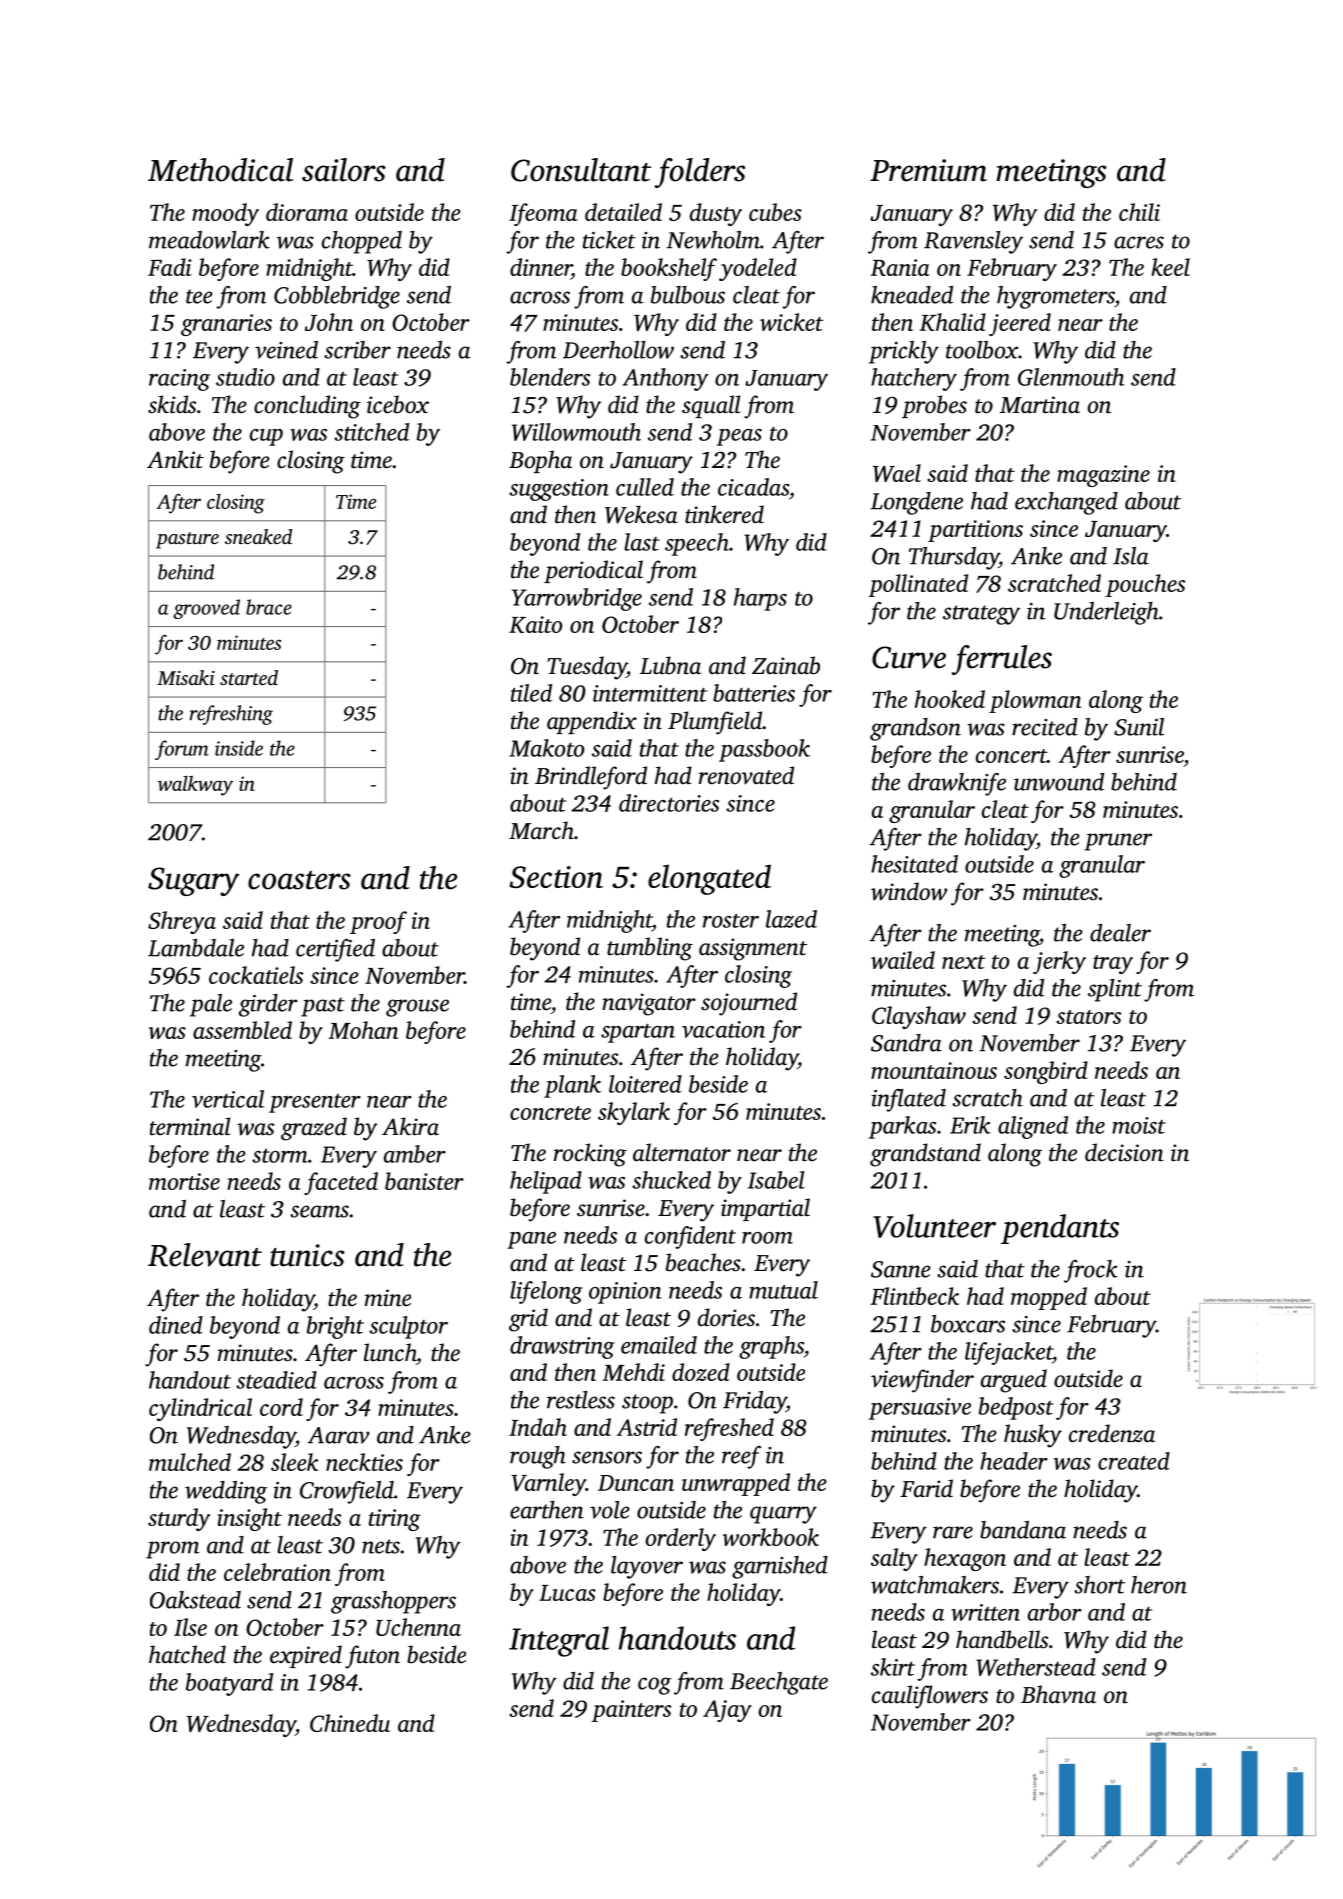  I want to click on brace, so click(269, 607).
